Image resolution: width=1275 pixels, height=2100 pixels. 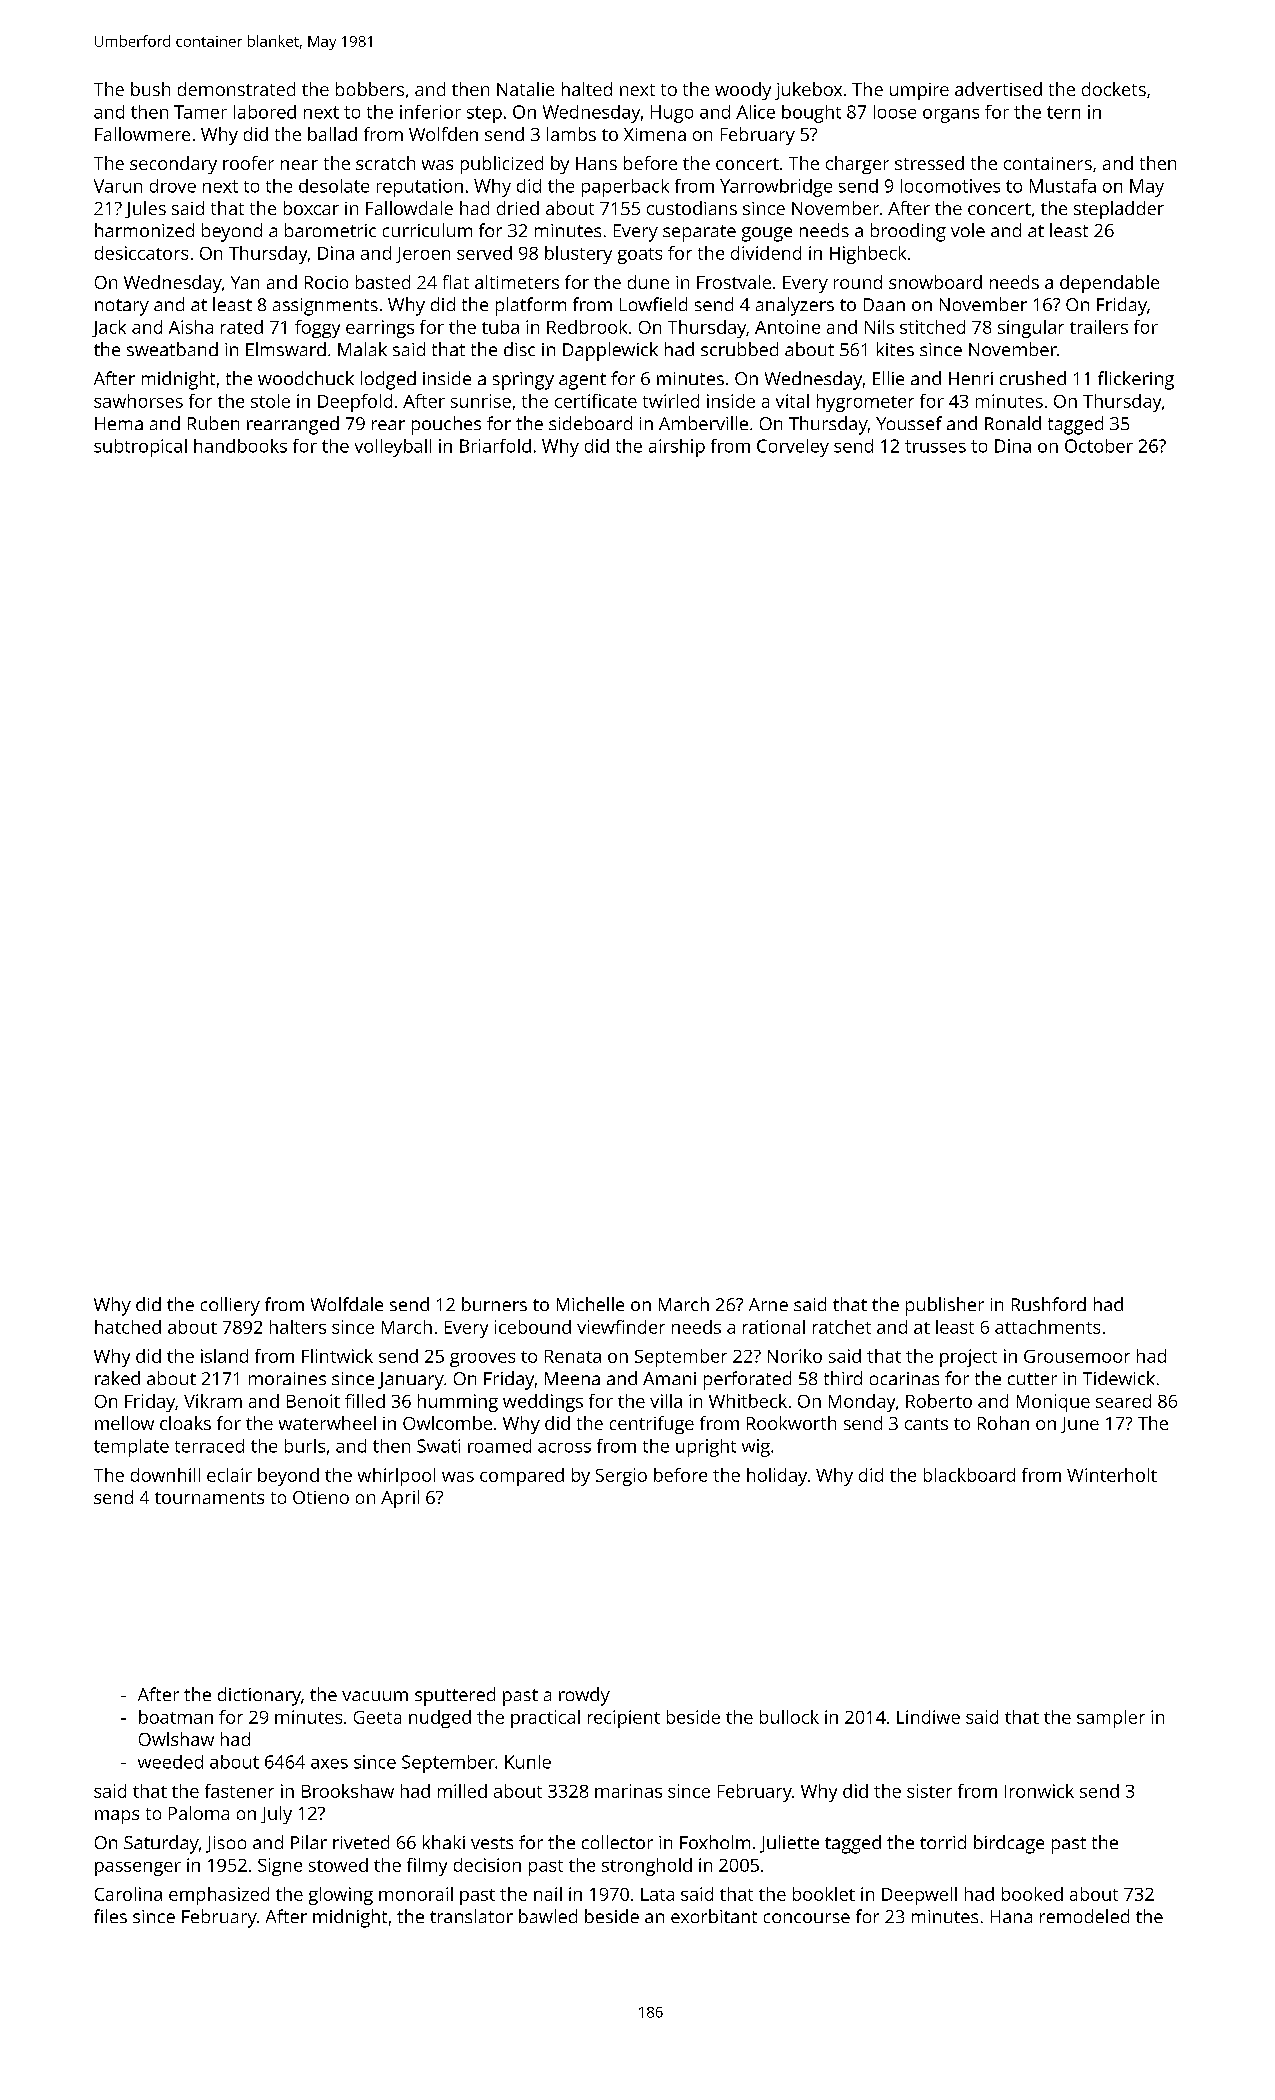 What do you see at coordinates (494, 1304) in the document?
I see `burners` at bounding box center [494, 1304].
